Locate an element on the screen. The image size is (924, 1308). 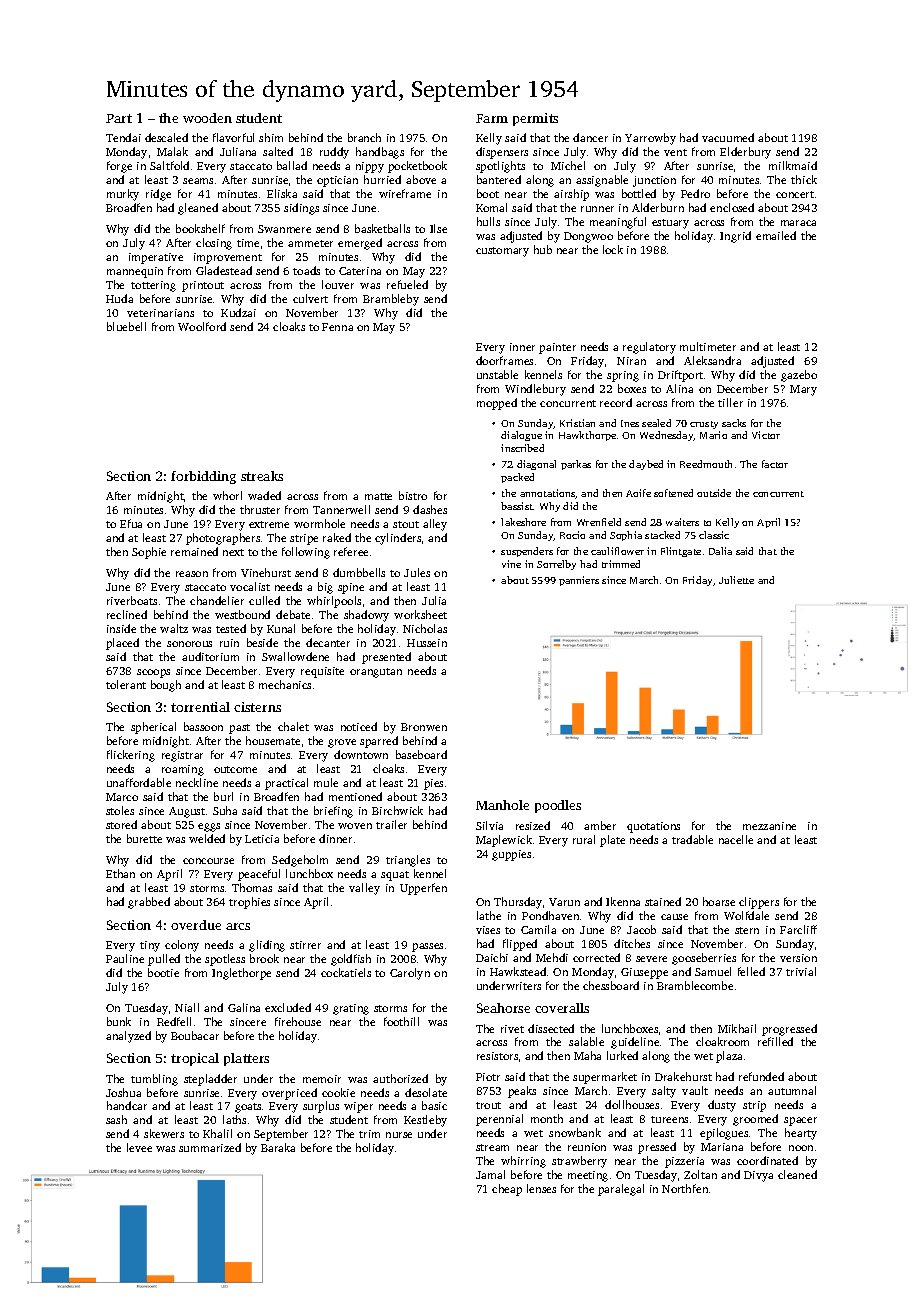
Fenna is located at coordinates (337, 327).
